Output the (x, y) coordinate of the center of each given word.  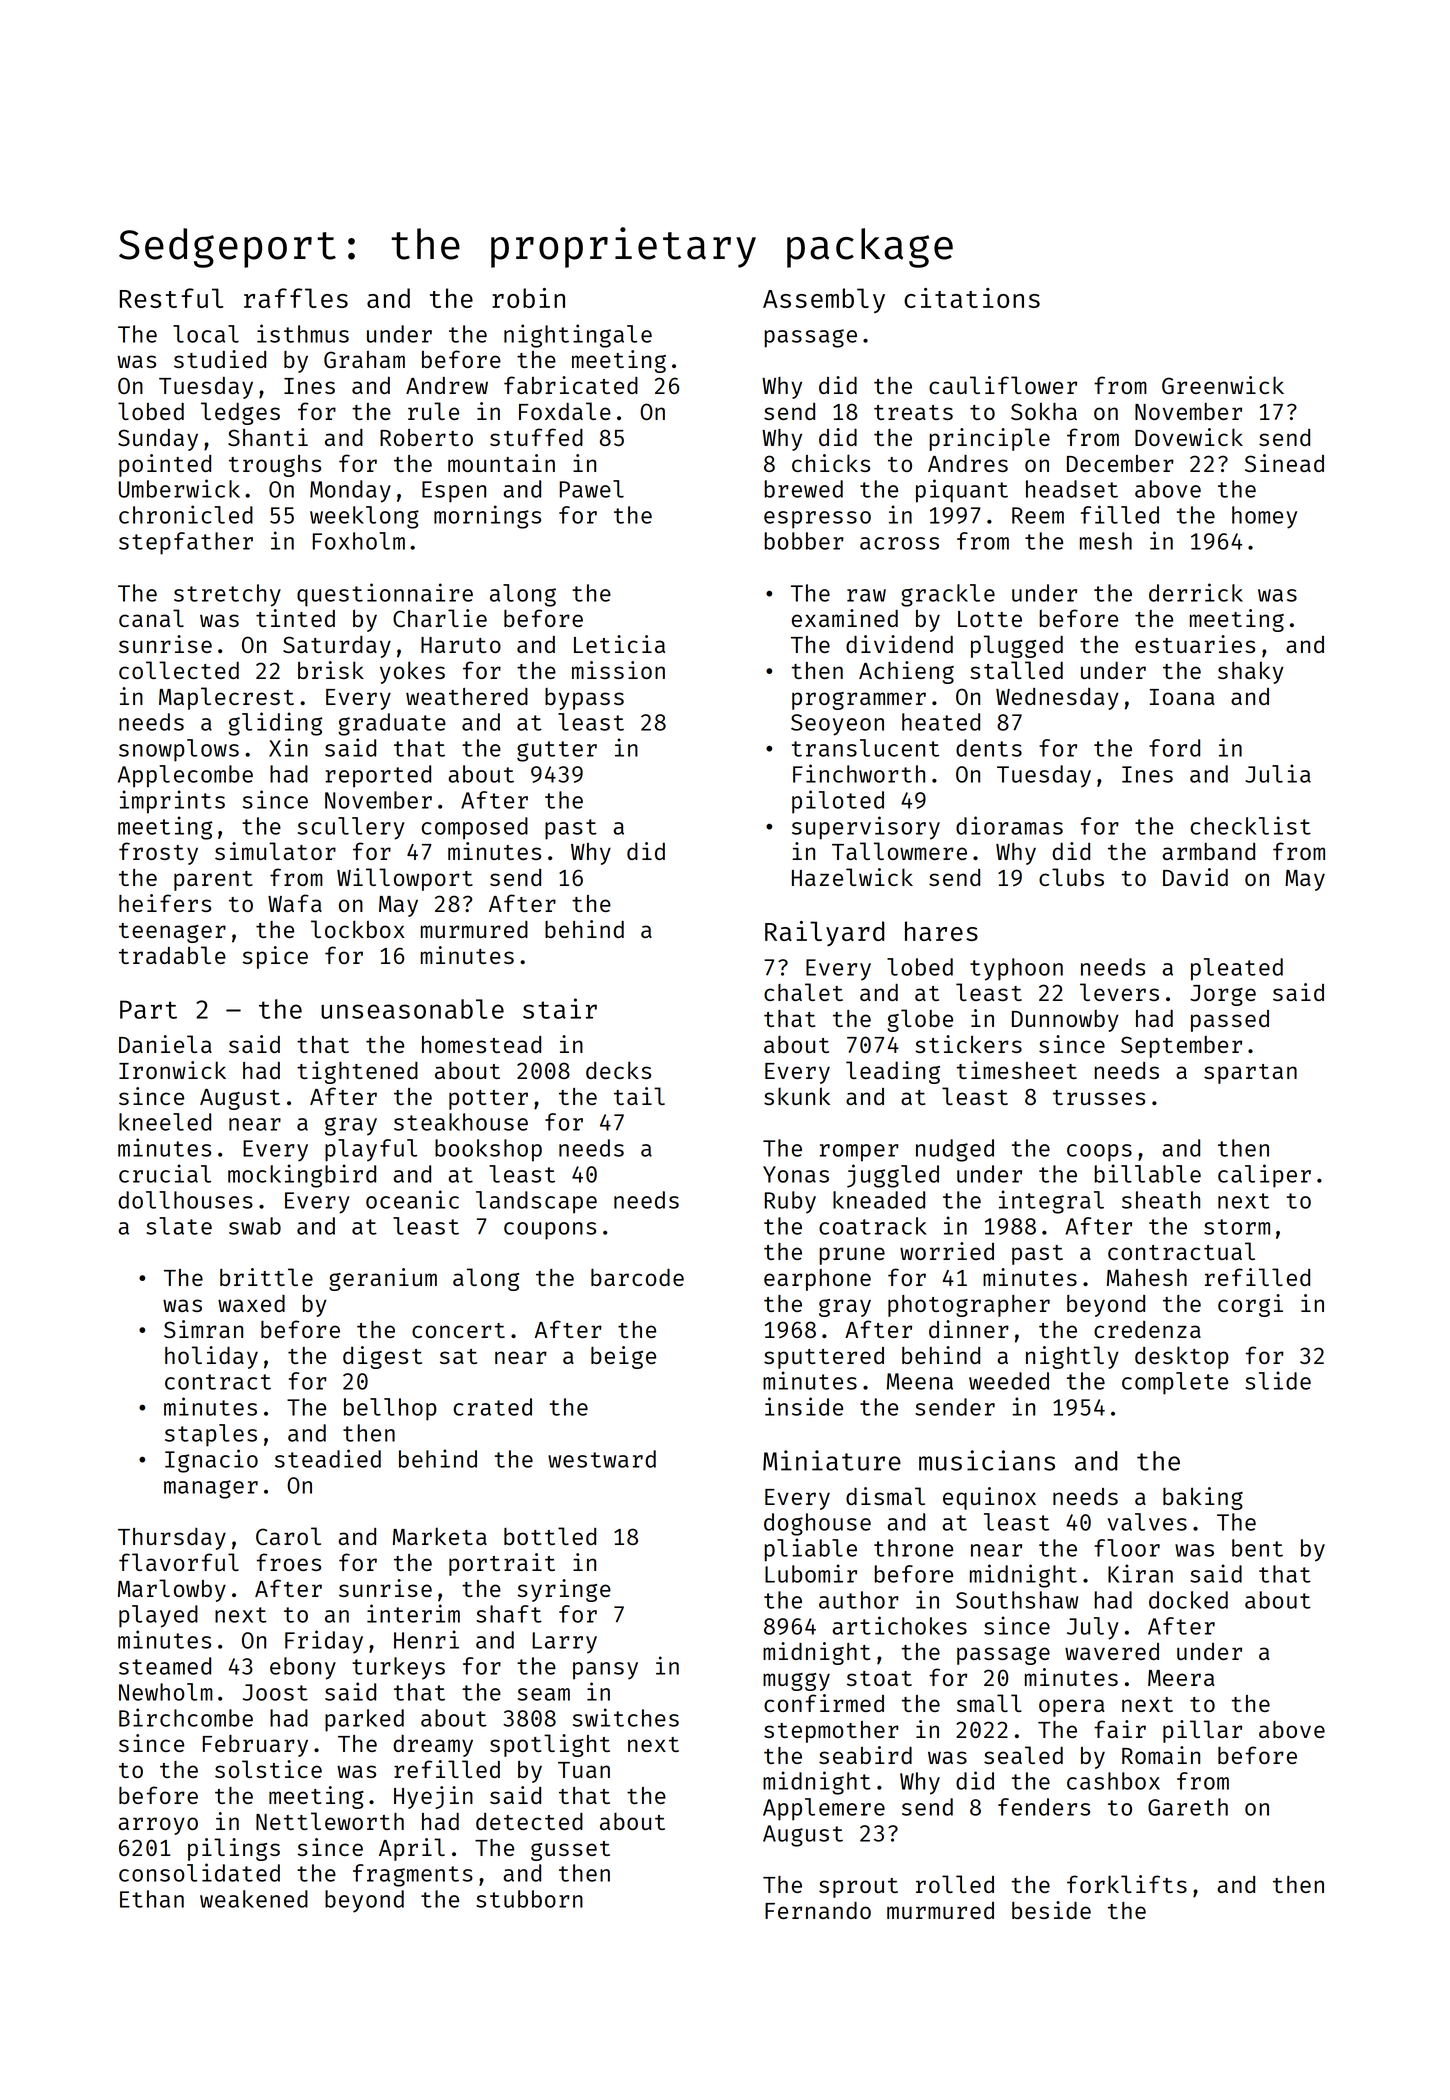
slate (179, 1226)
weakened (254, 1899)
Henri (426, 1639)
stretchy (227, 595)
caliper (1264, 1176)
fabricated (571, 385)
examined (845, 618)
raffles (296, 298)
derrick (1196, 592)
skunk (797, 1096)
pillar (1202, 1731)
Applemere (824, 1809)
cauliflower (1003, 385)
